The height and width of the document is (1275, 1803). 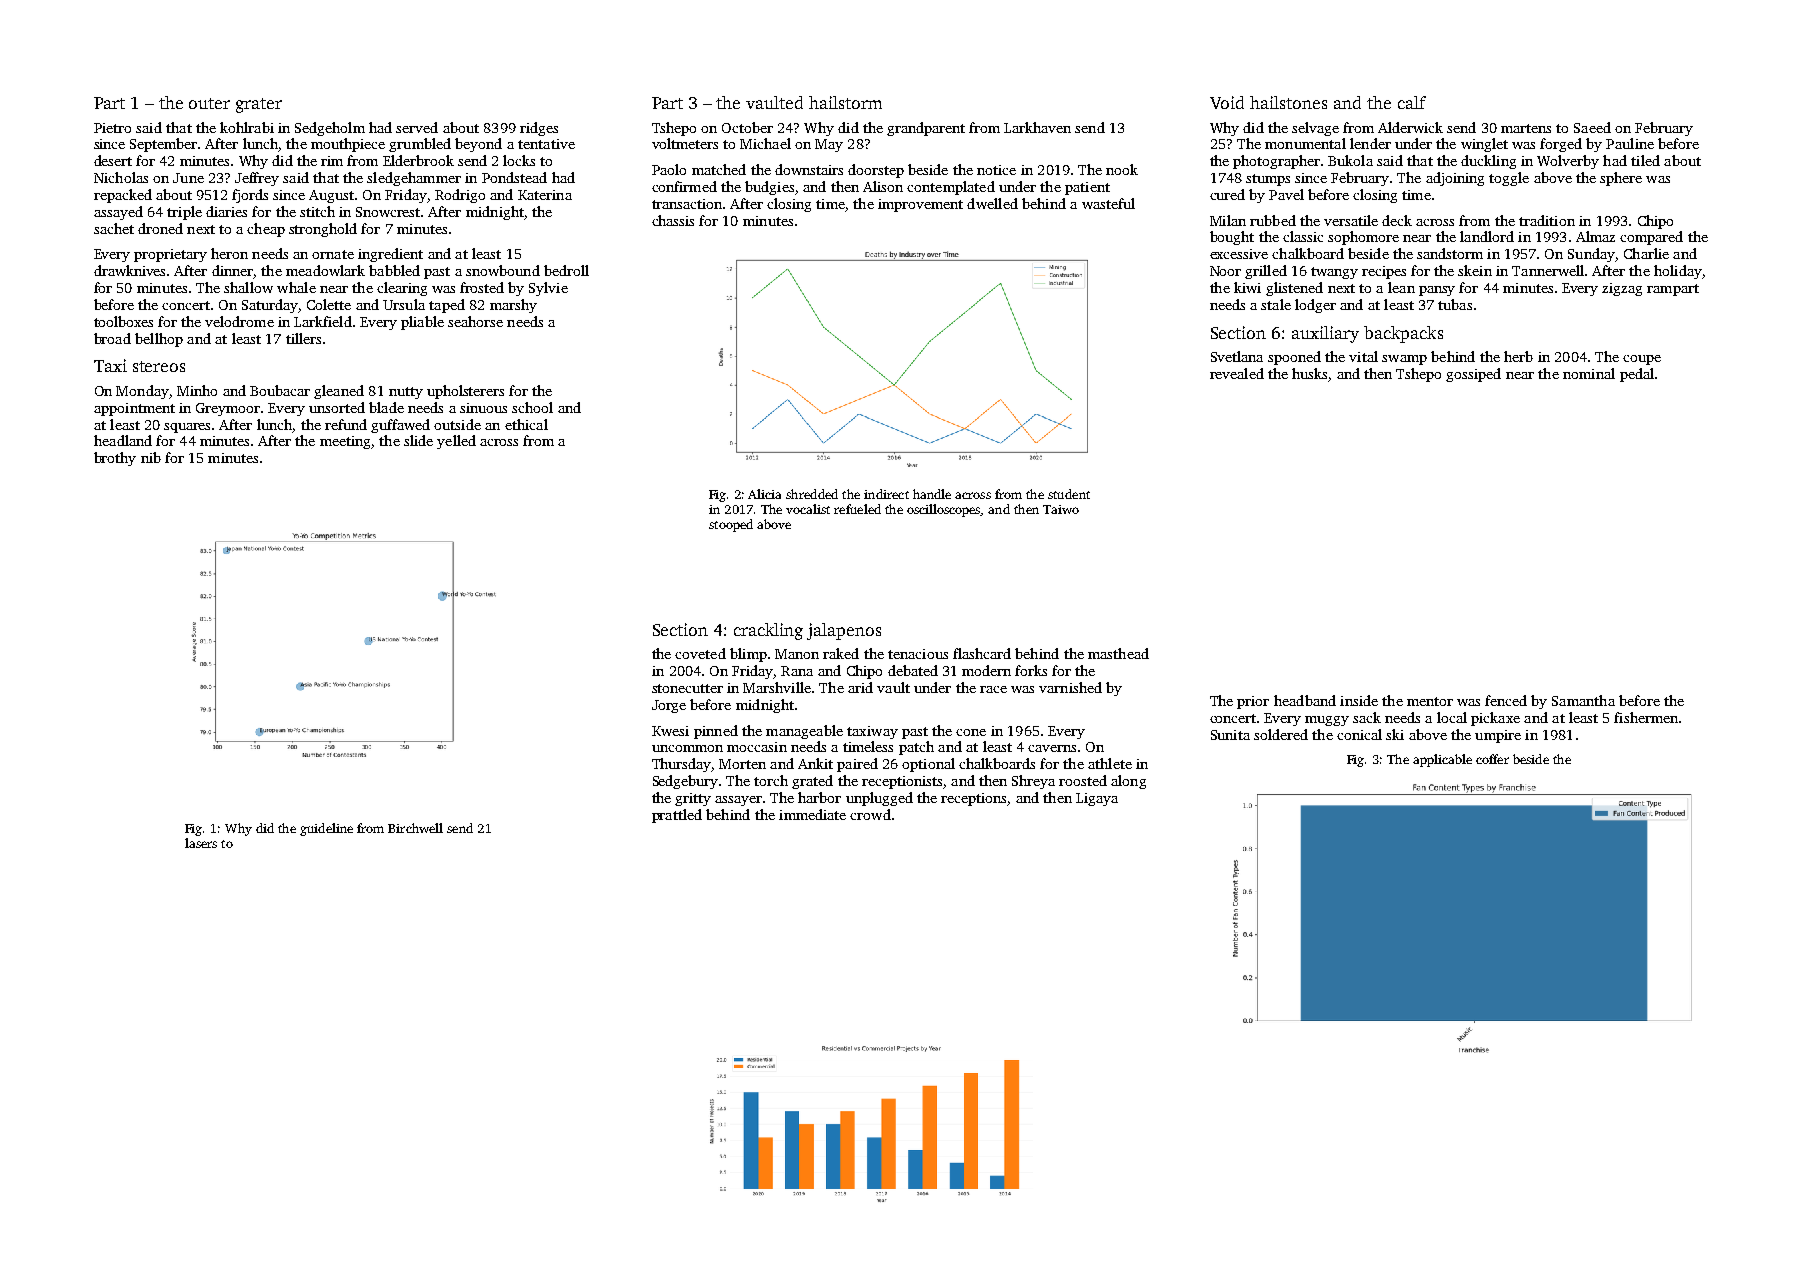 I want to click on Boubacar, so click(x=280, y=390).
